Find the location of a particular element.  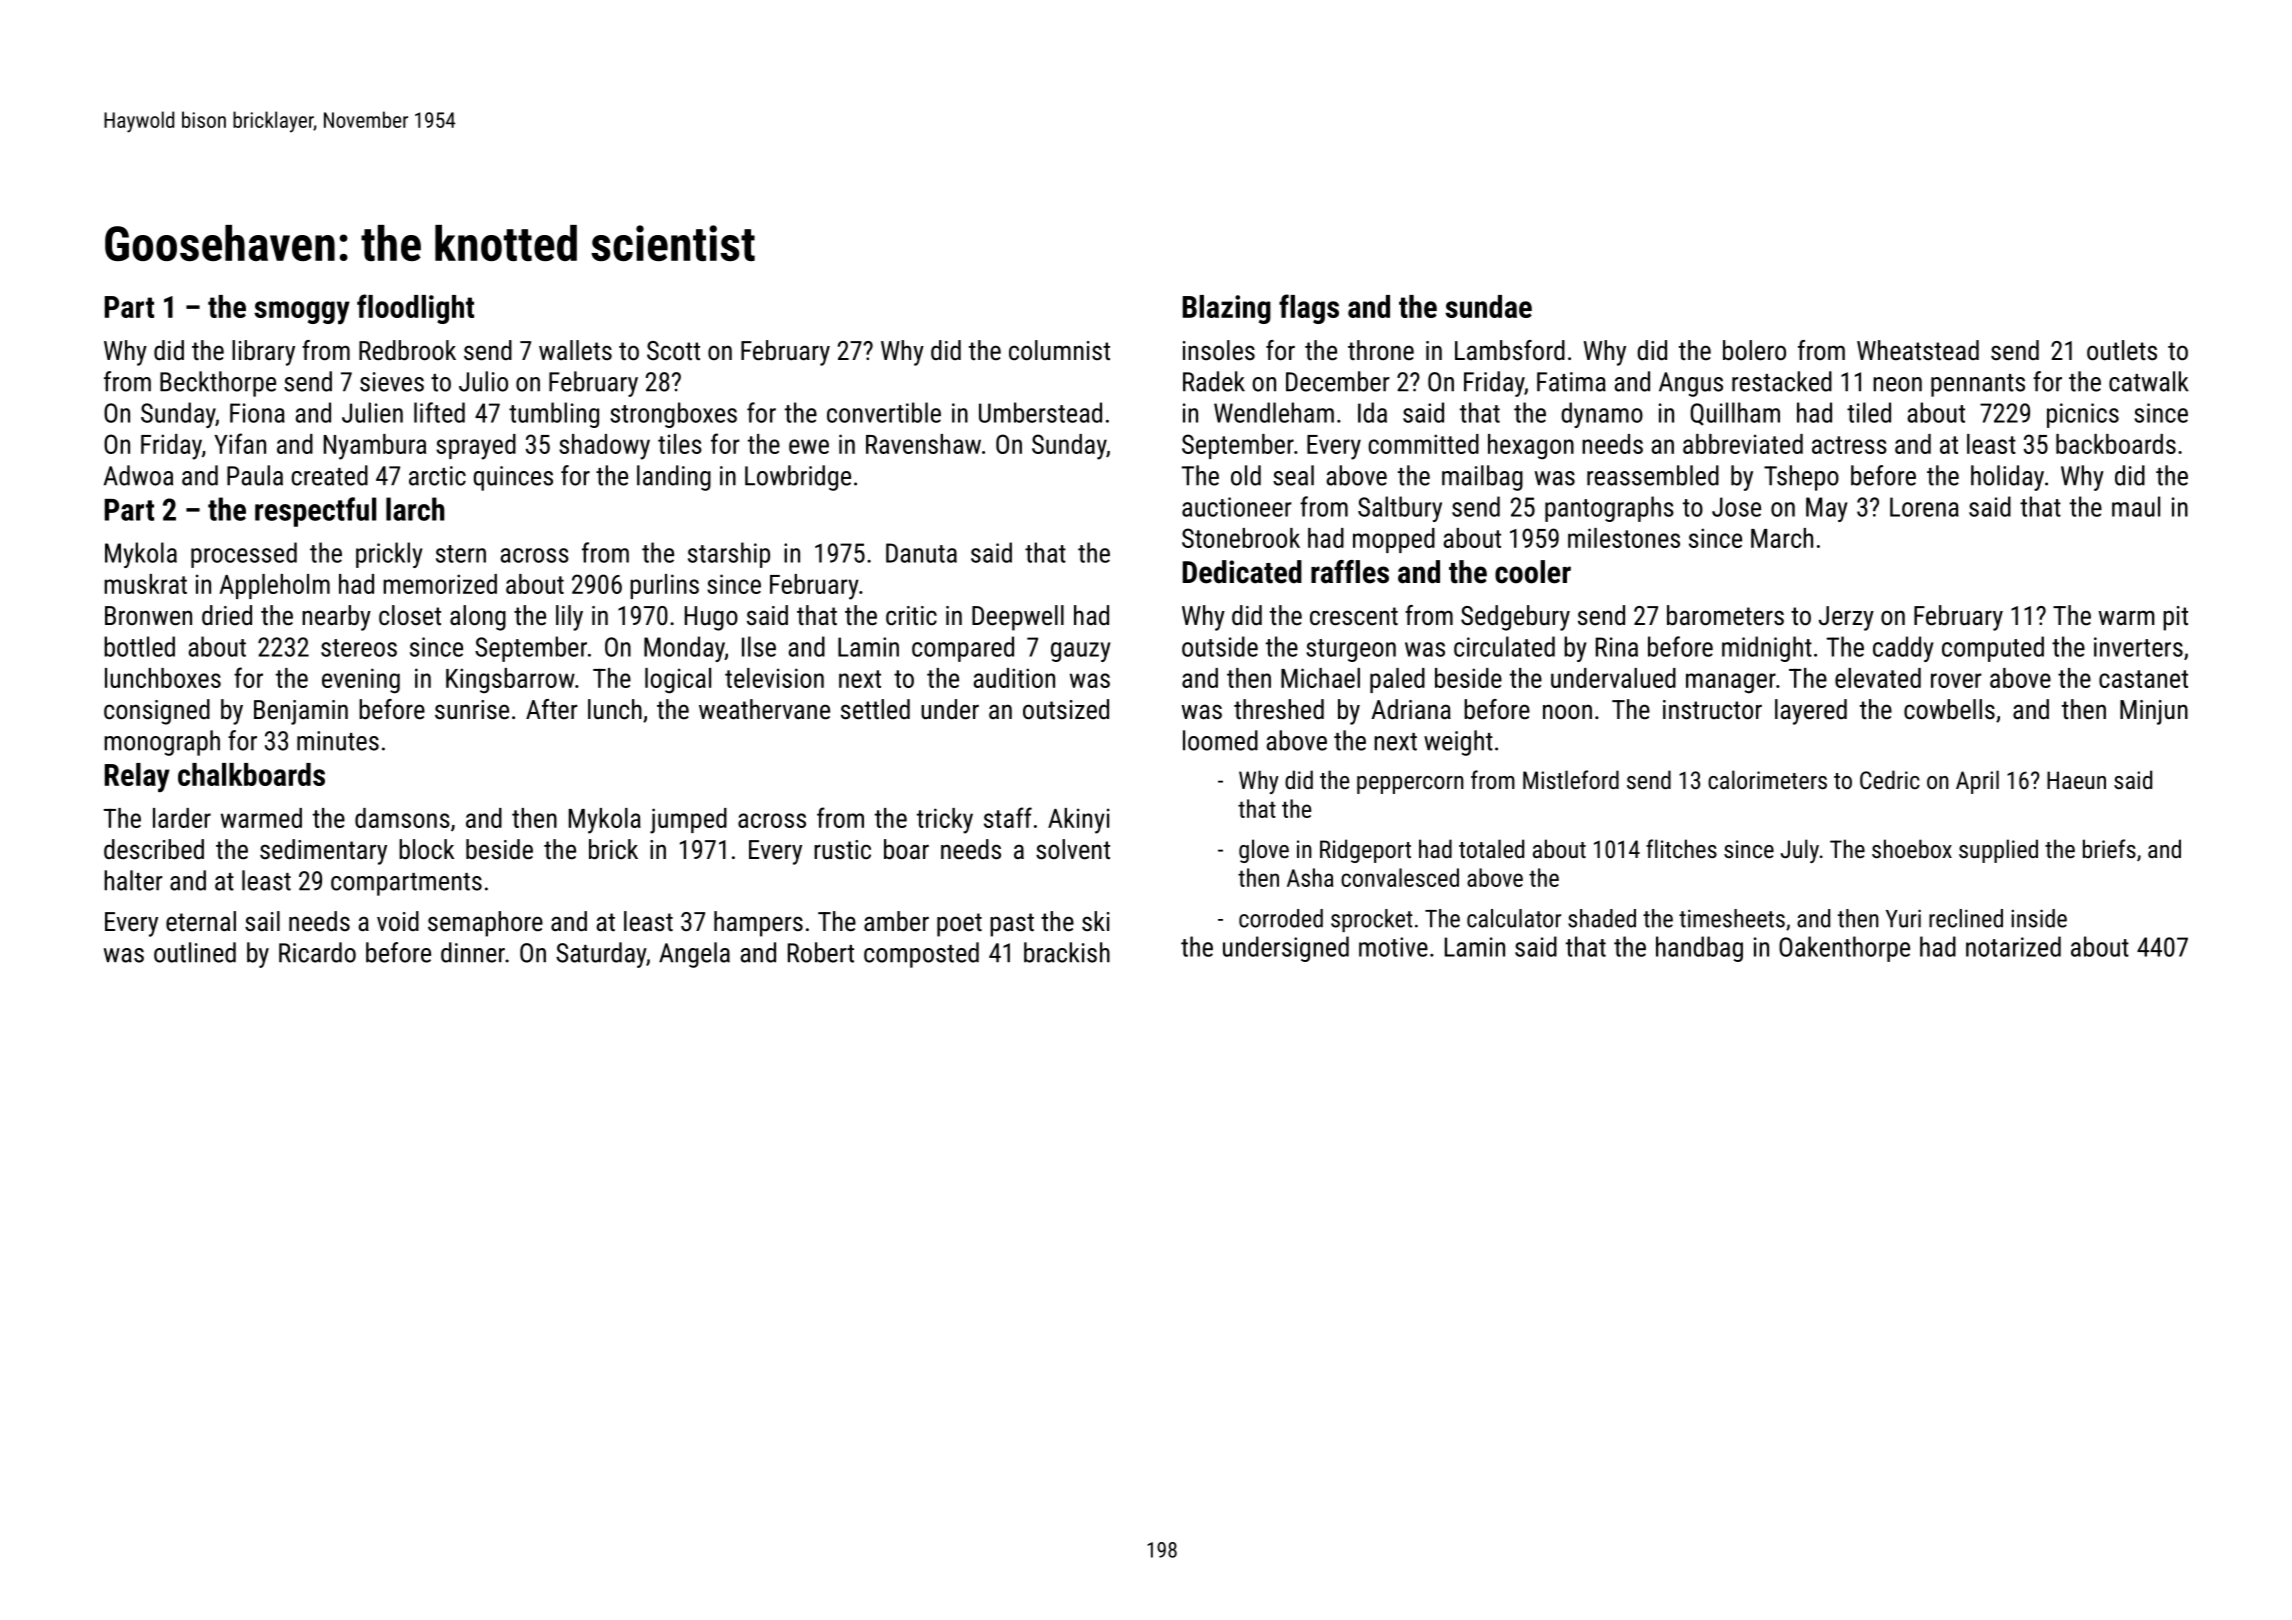

settled is located at coordinates (875, 709).
